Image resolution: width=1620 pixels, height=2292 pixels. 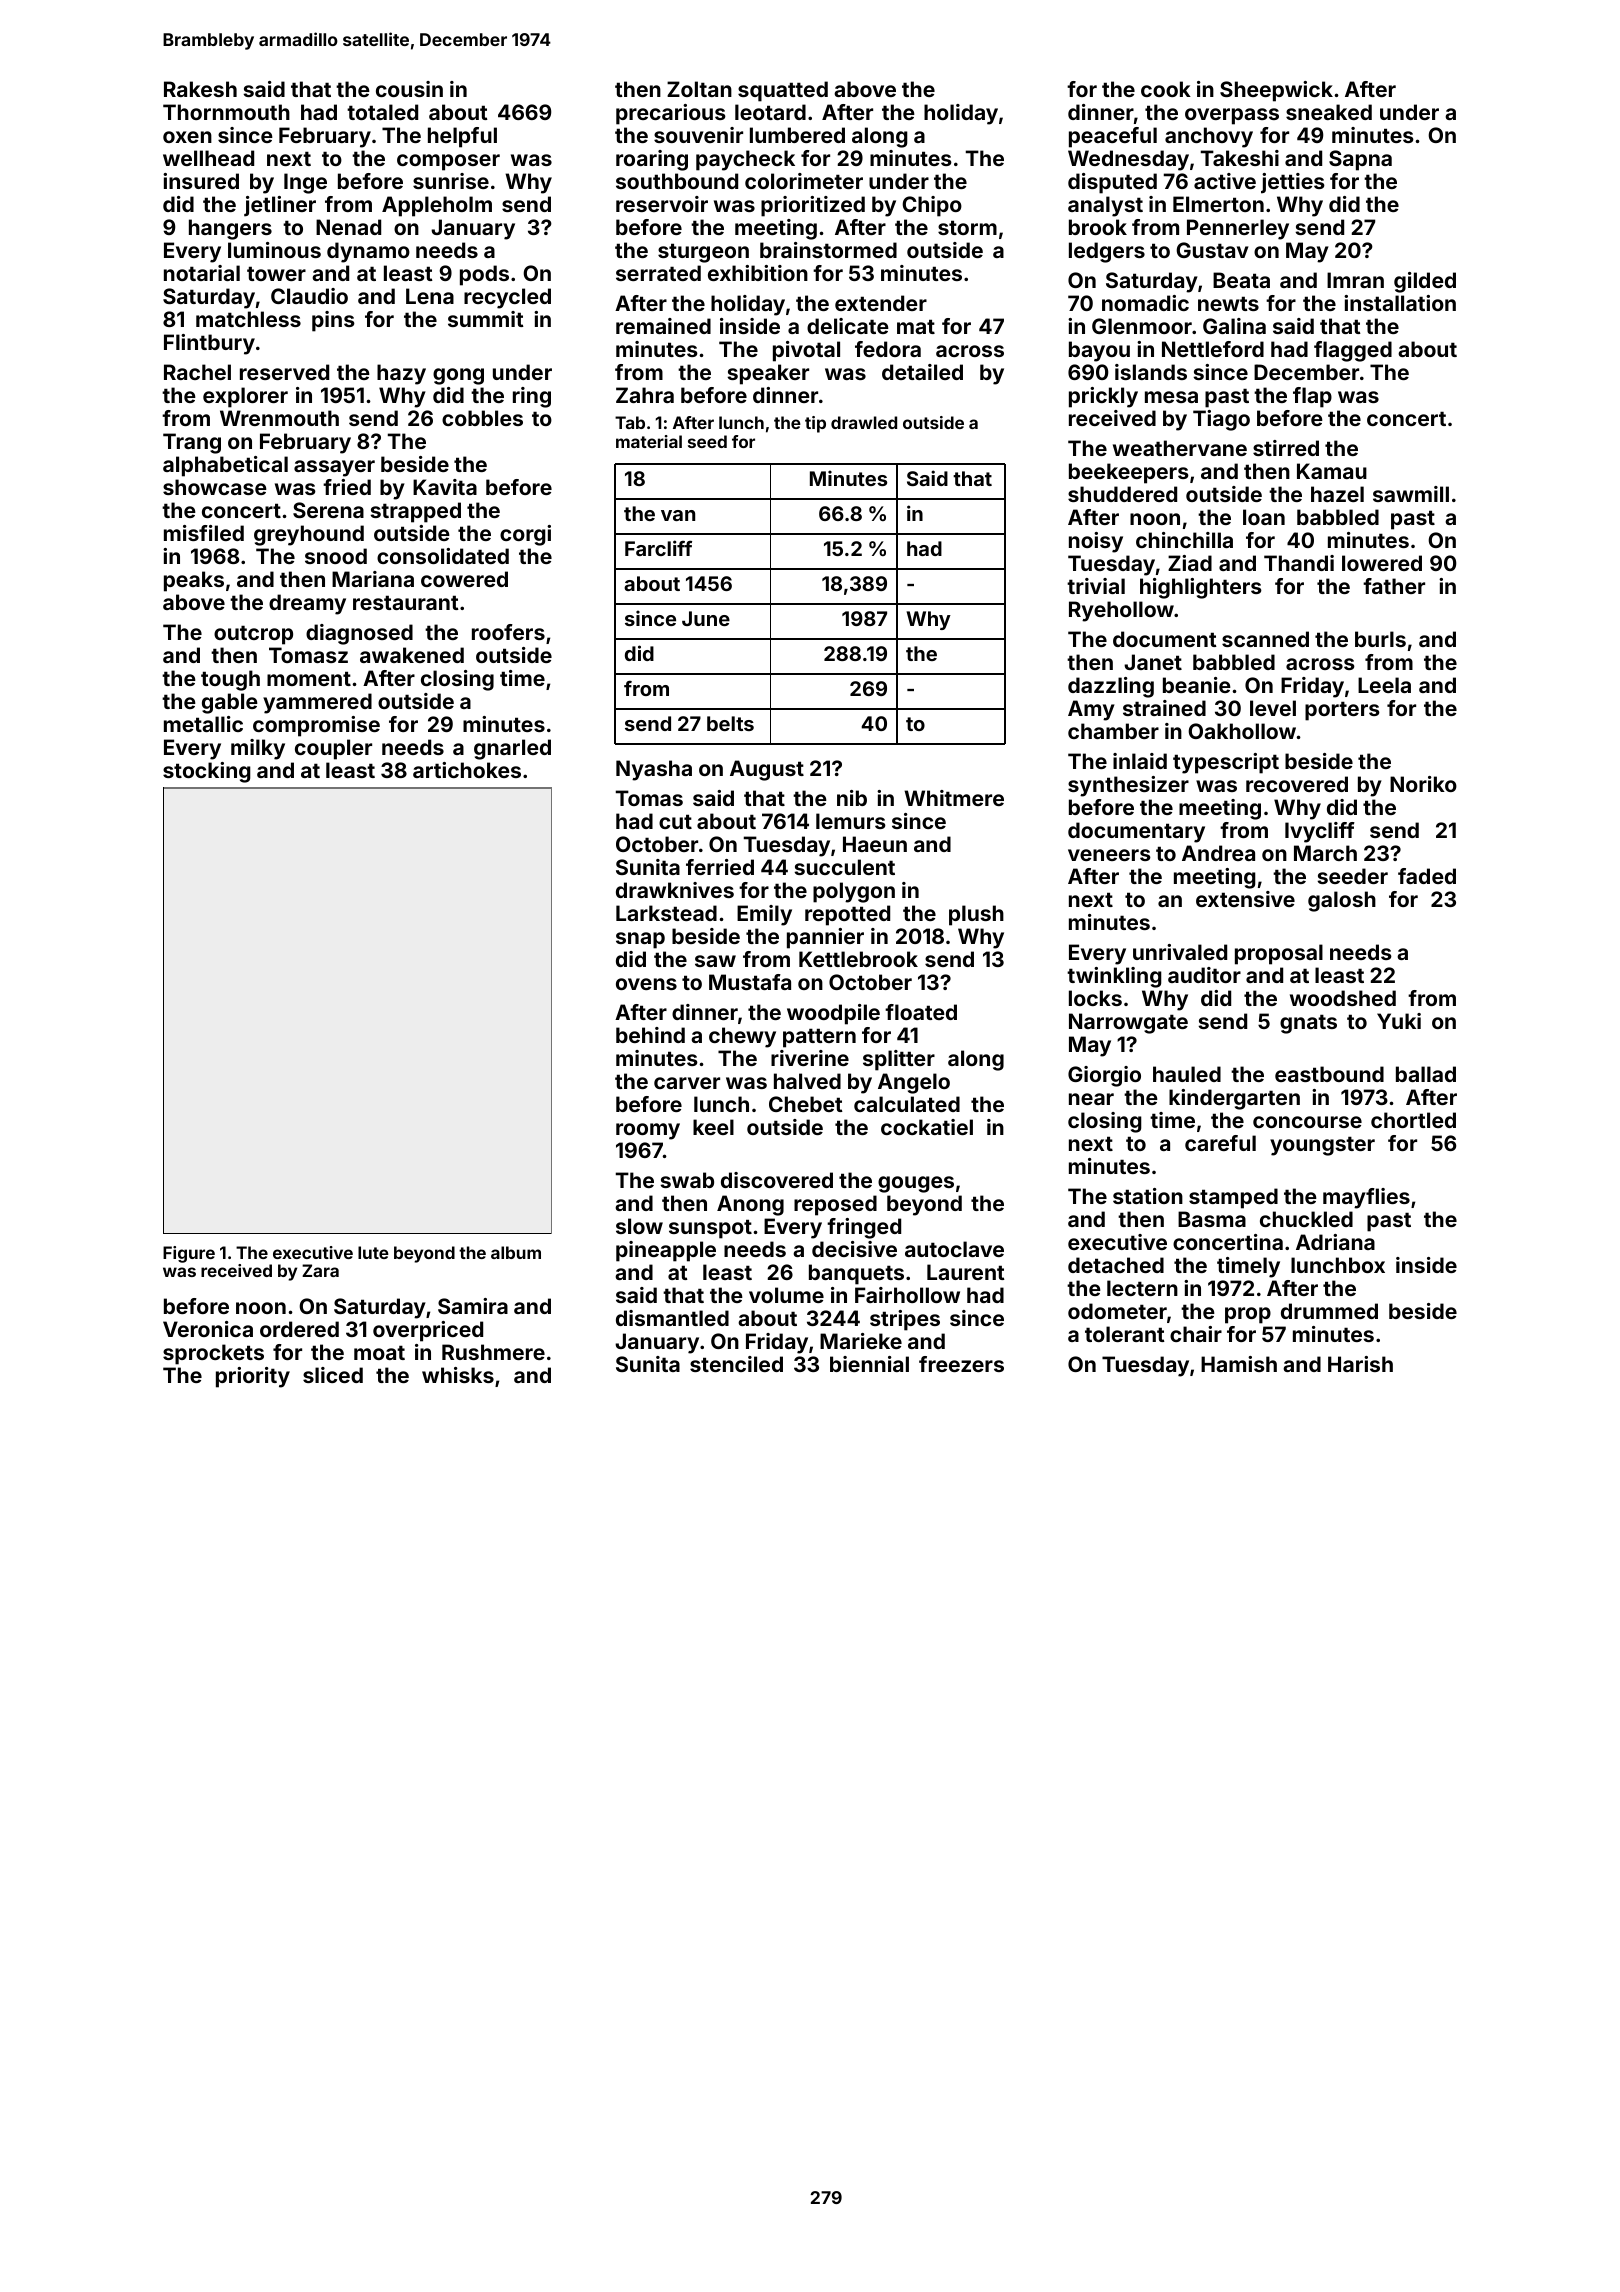 What do you see at coordinates (640, 940) in the image?
I see `snap` at bounding box center [640, 940].
